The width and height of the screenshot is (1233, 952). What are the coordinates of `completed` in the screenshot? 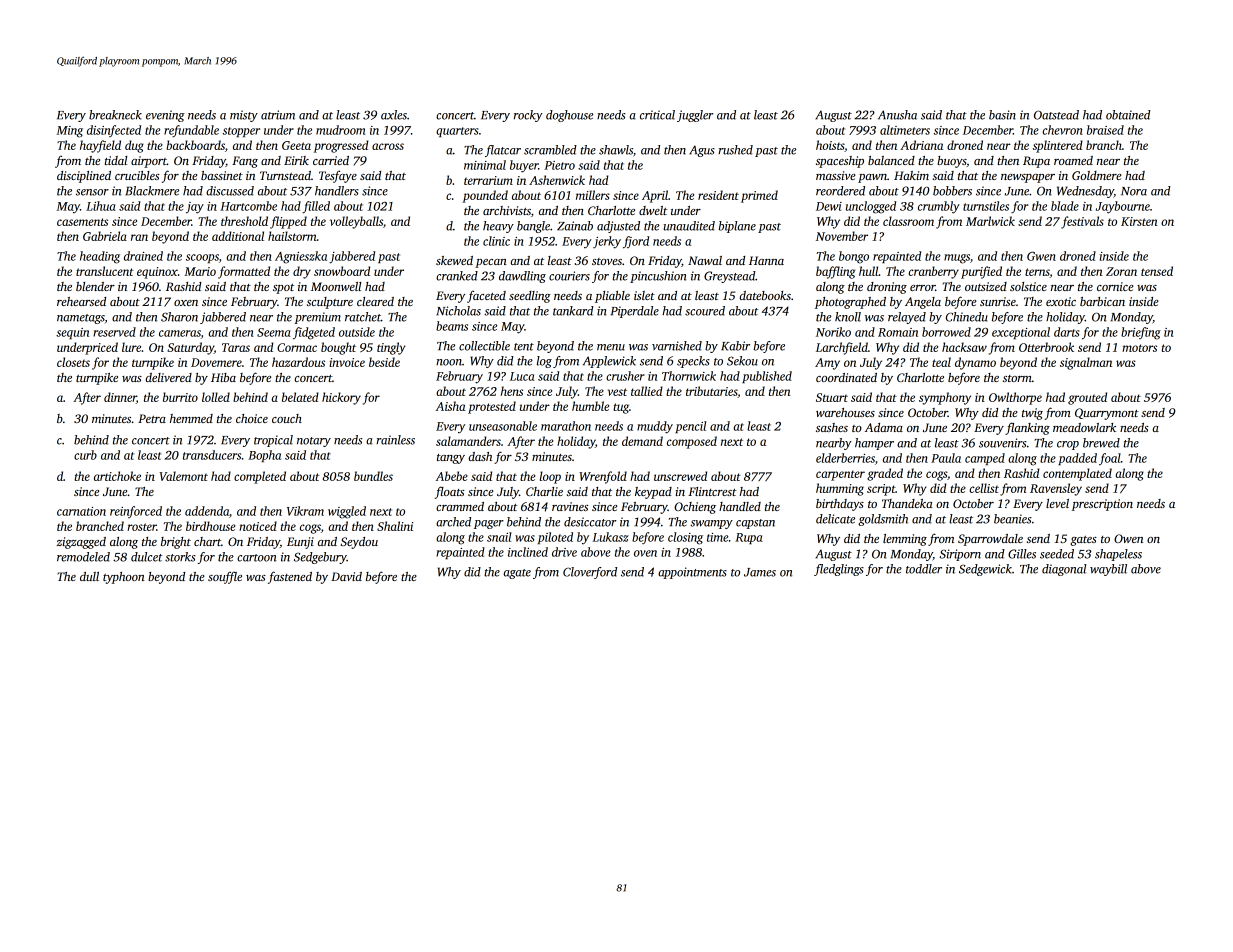 It's located at (260, 477).
